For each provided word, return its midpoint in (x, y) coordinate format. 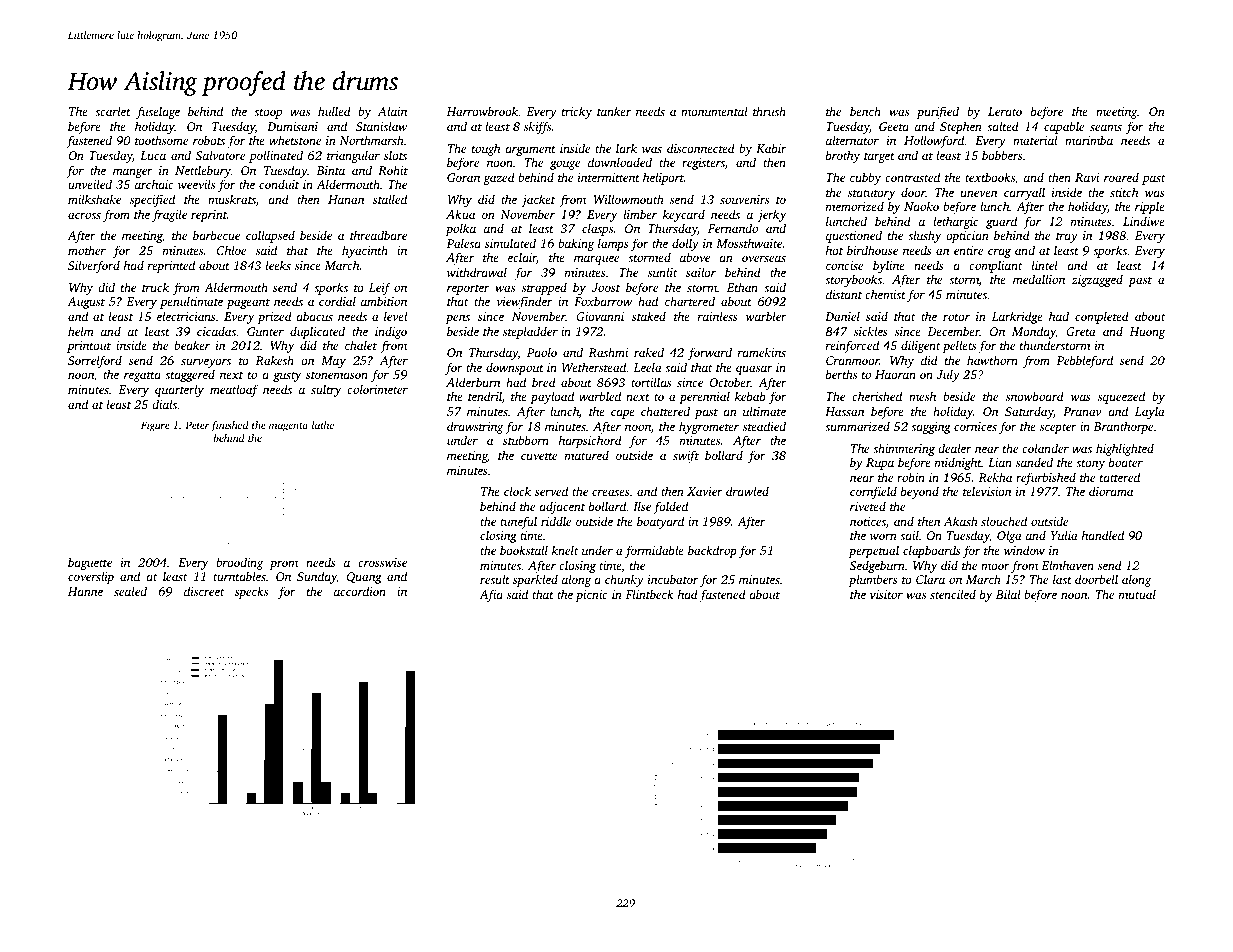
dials (164, 404)
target (879, 157)
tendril (485, 396)
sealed (130, 591)
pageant (248, 304)
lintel (1045, 265)
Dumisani (292, 126)
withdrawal (477, 272)
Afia (491, 595)
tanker (614, 111)
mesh (922, 396)
